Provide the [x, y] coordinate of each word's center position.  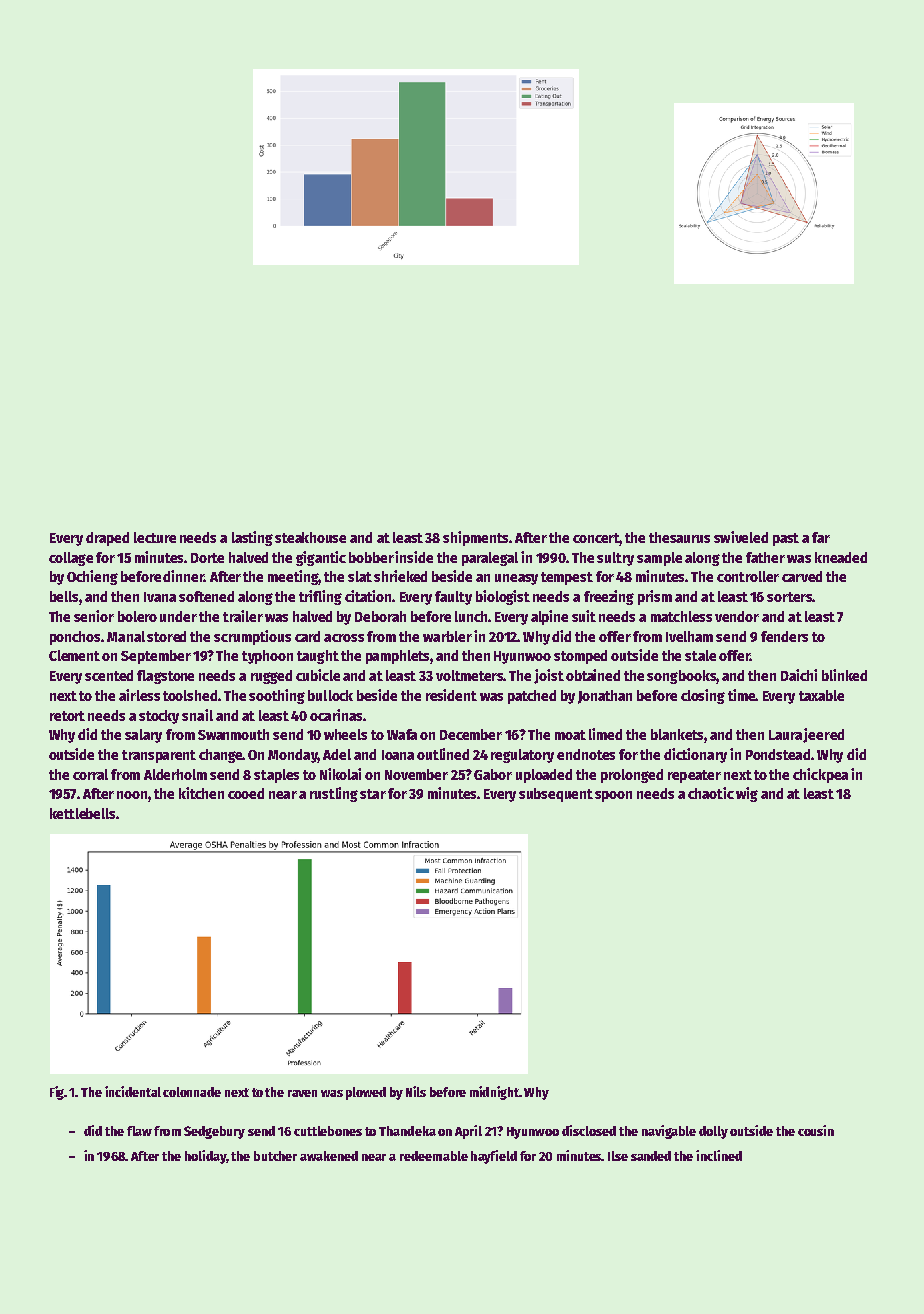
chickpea [820, 775]
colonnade [192, 1092]
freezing [609, 597]
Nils [416, 1091]
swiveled [741, 537]
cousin [816, 1130]
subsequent [556, 795]
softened [206, 596]
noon [132, 795]
